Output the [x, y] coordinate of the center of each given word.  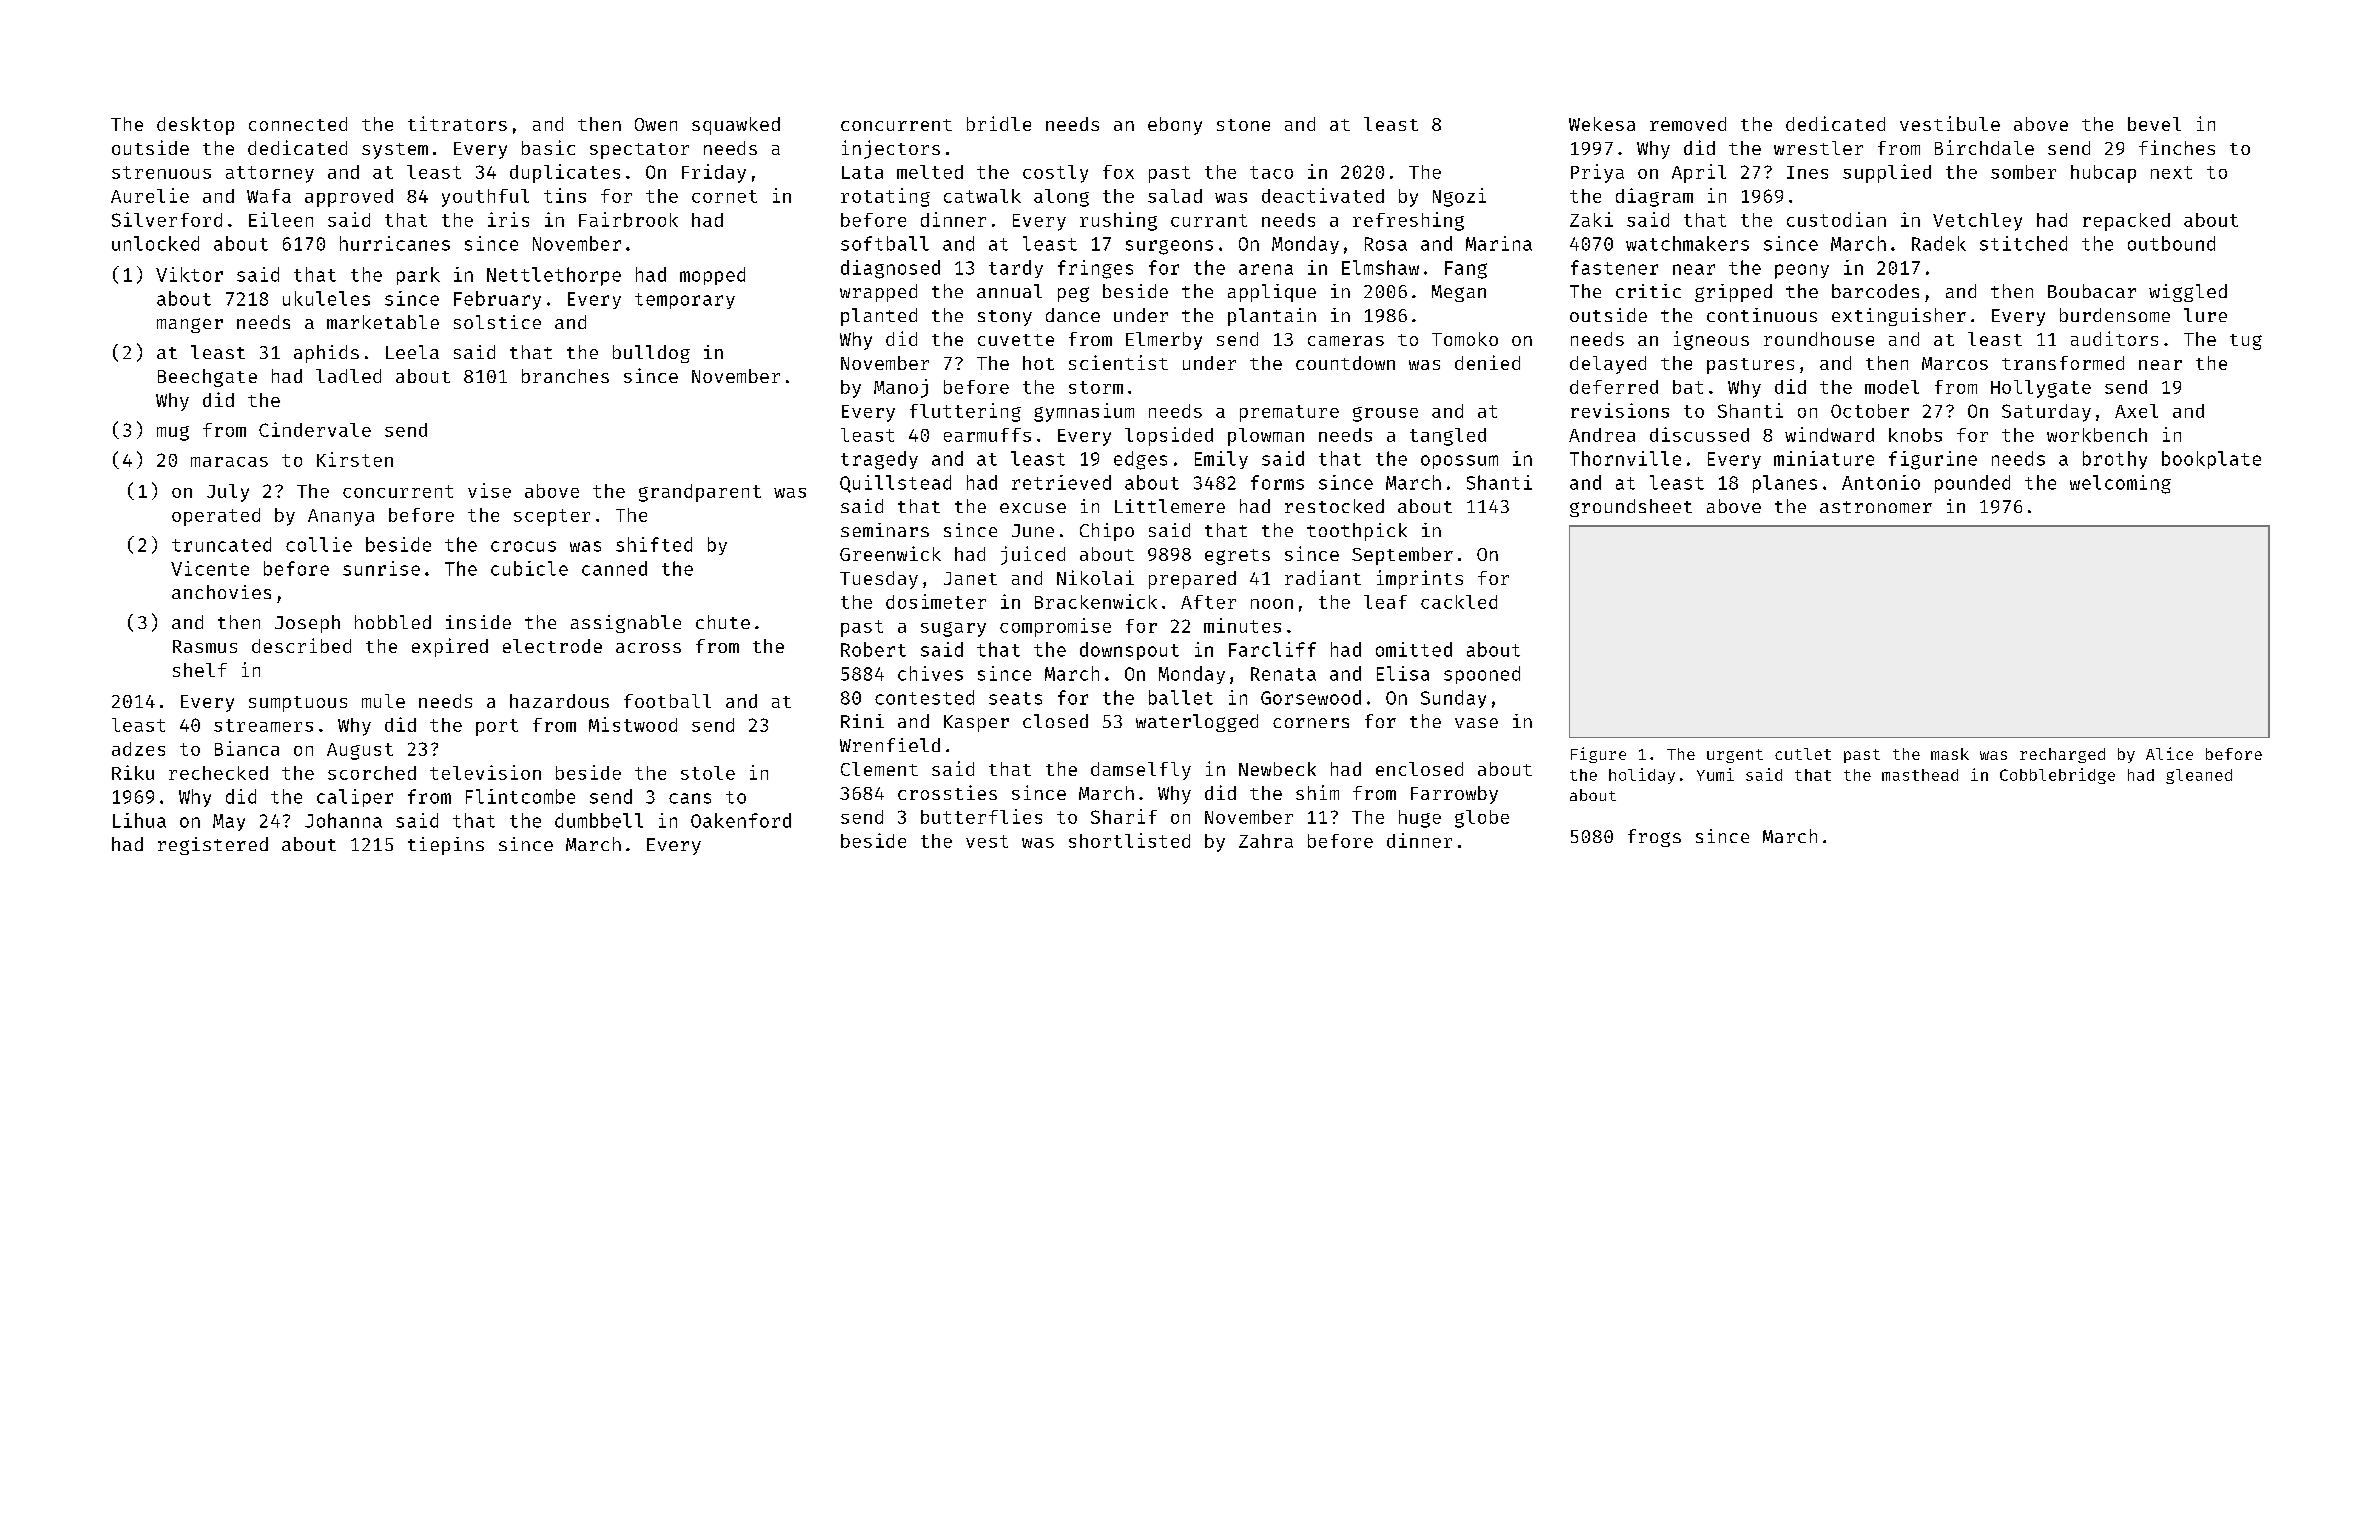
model [1892, 387]
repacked [2126, 222]
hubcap [2103, 174]
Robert [873, 649]
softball [885, 243]
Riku [133, 772]
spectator [639, 151]
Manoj [901, 388]
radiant [1323, 577]
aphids [326, 354]
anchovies [221, 592]
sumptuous [298, 704]
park [418, 276]
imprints [1420, 579]
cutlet [1803, 754]
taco [1271, 172]
